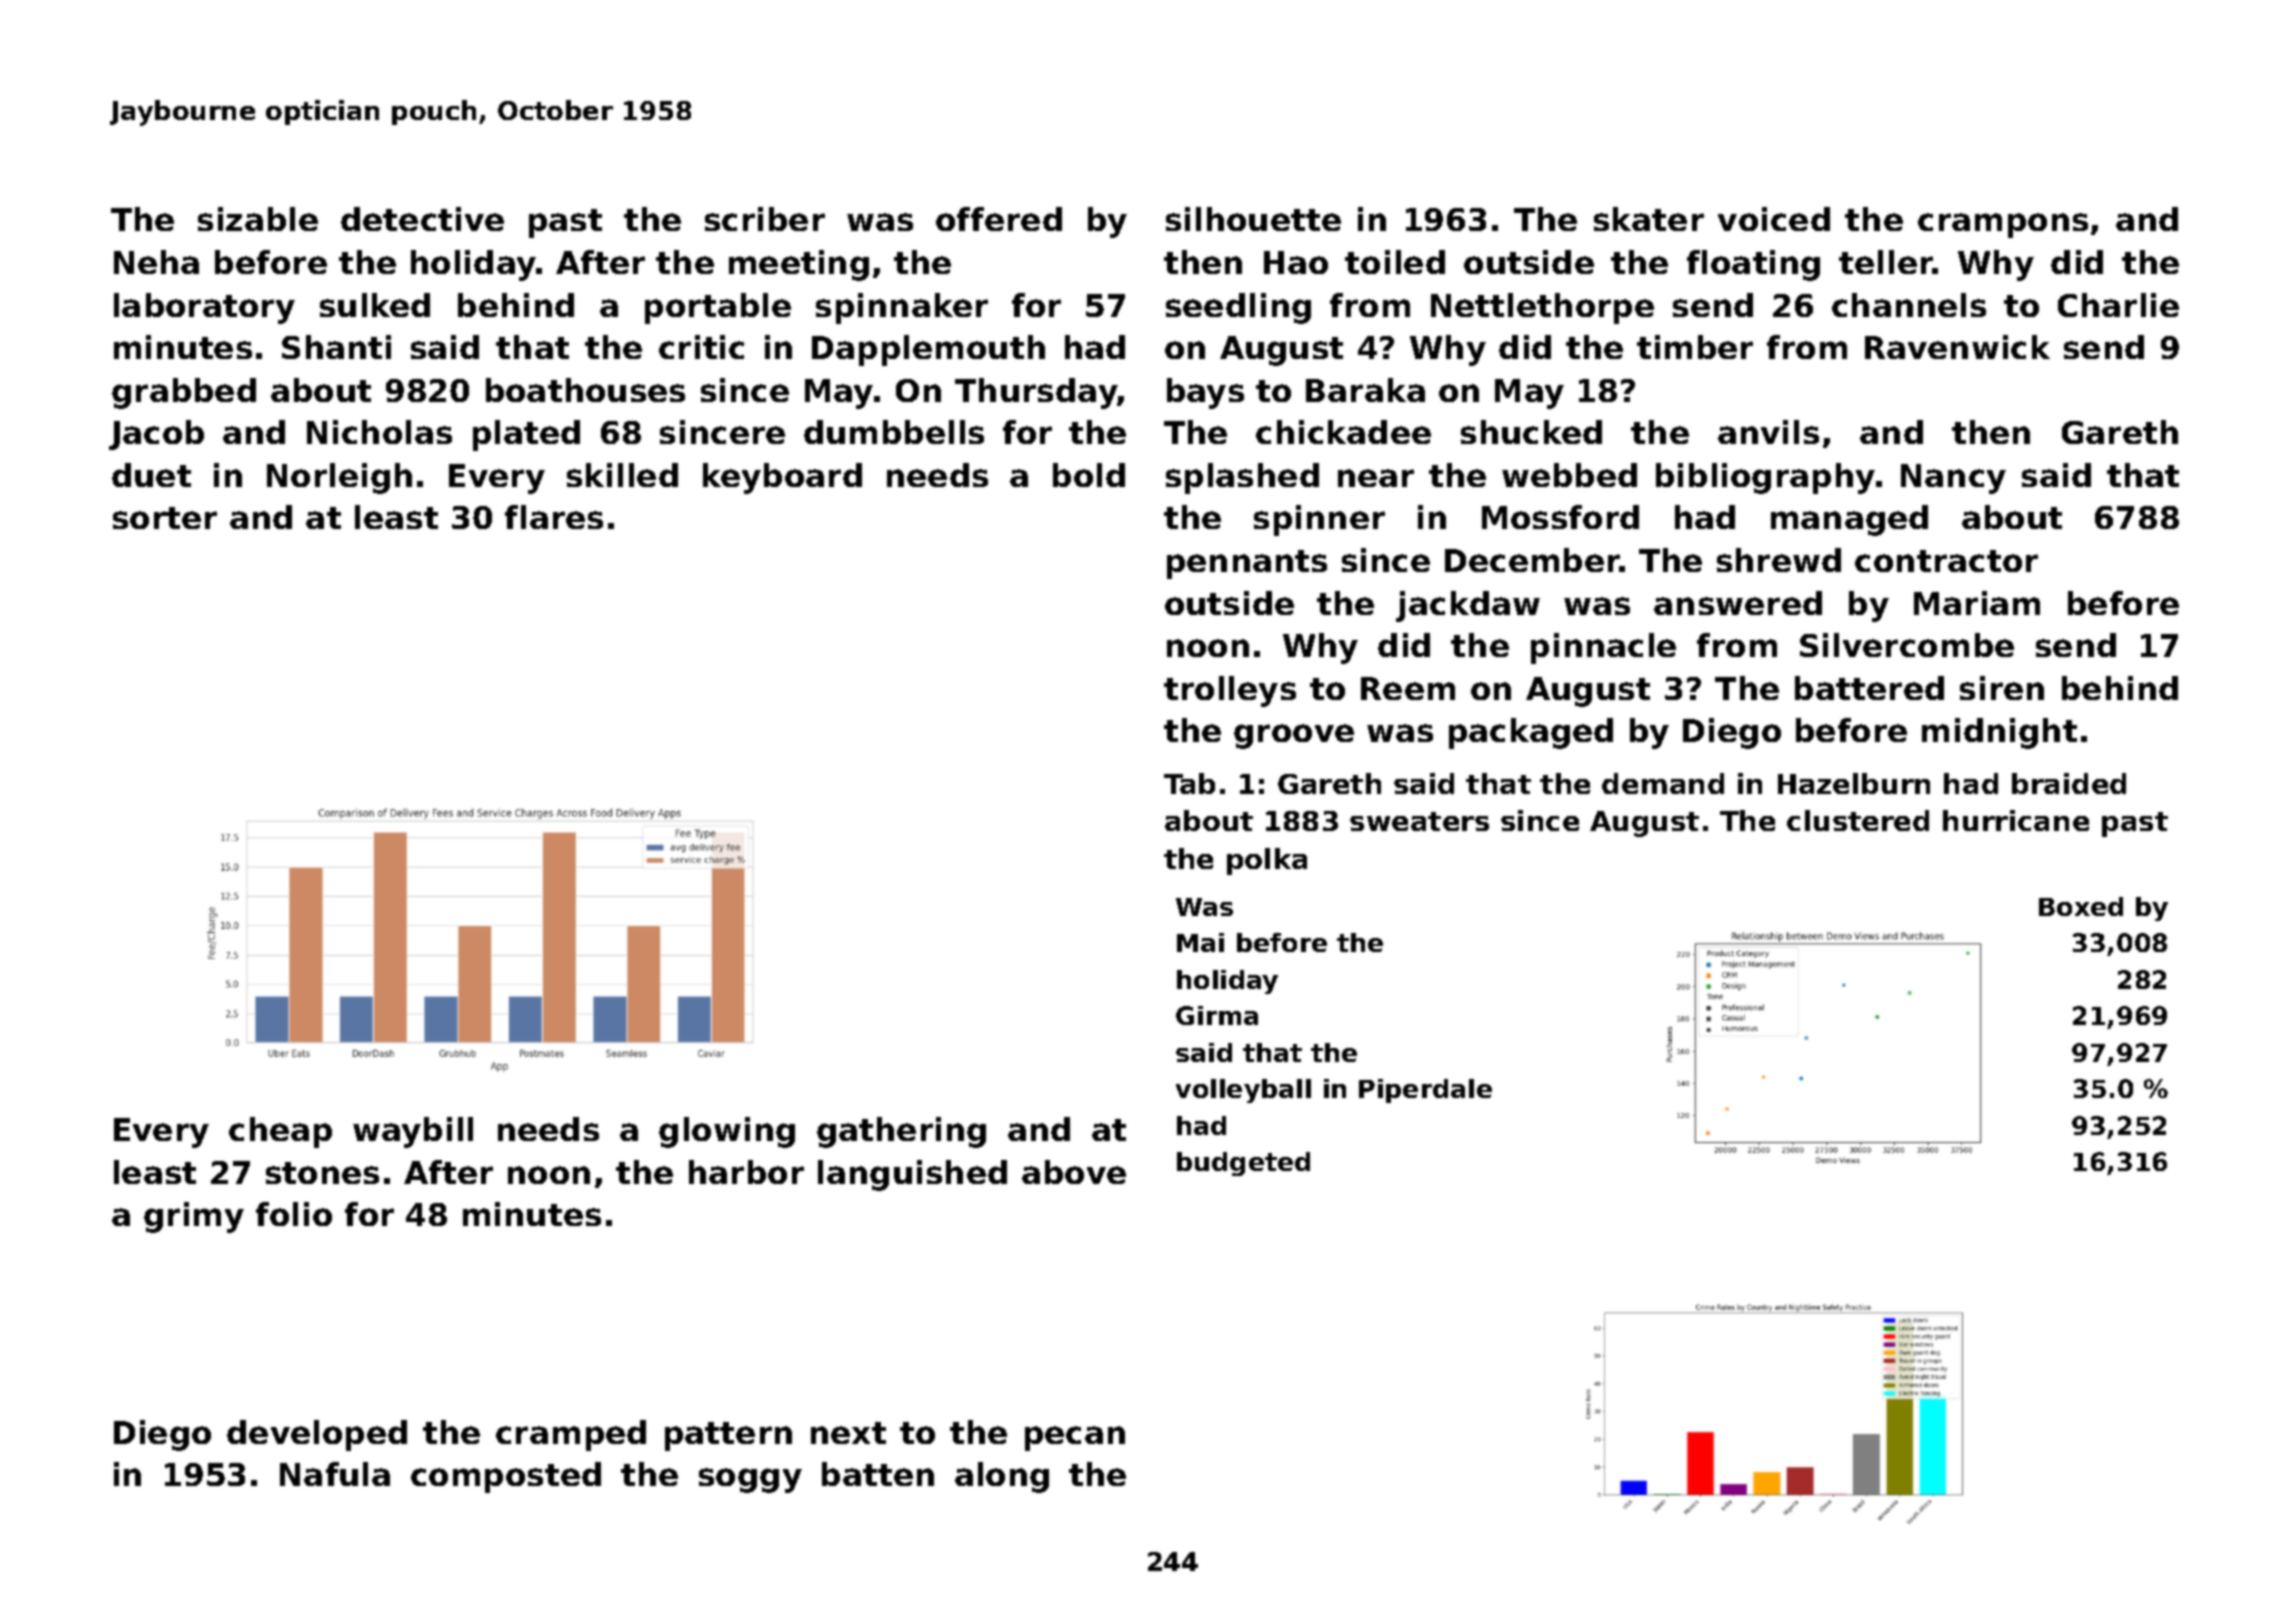 Image resolution: width=2292 pixels, height=1620 pixels. What do you see at coordinates (999, 219) in the screenshot?
I see `offered` at bounding box center [999, 219].
